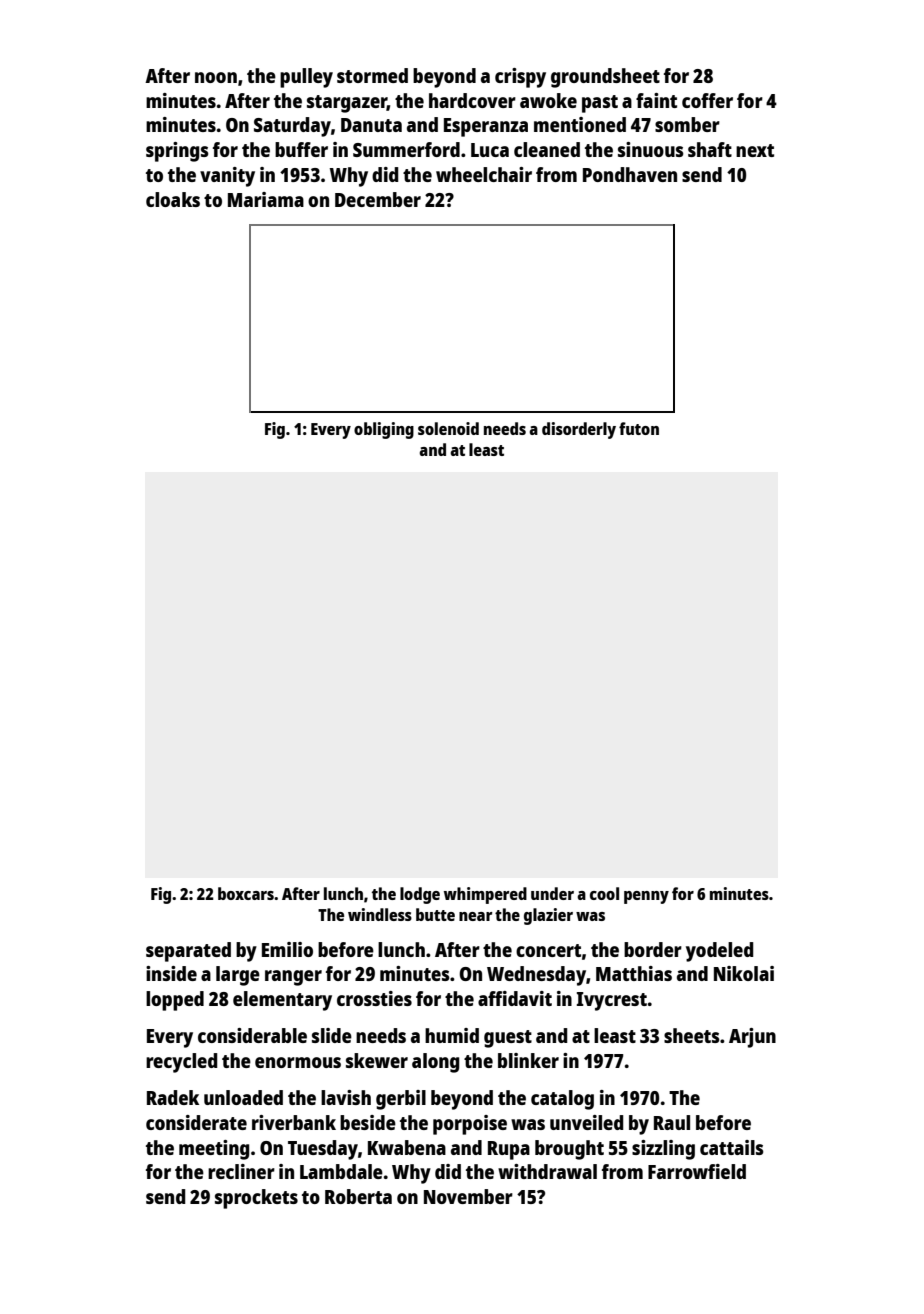 The image size is (924, 1314). Describe the element at coordinates (384, 430) in the screenshot. I see `obliging` at that location.
